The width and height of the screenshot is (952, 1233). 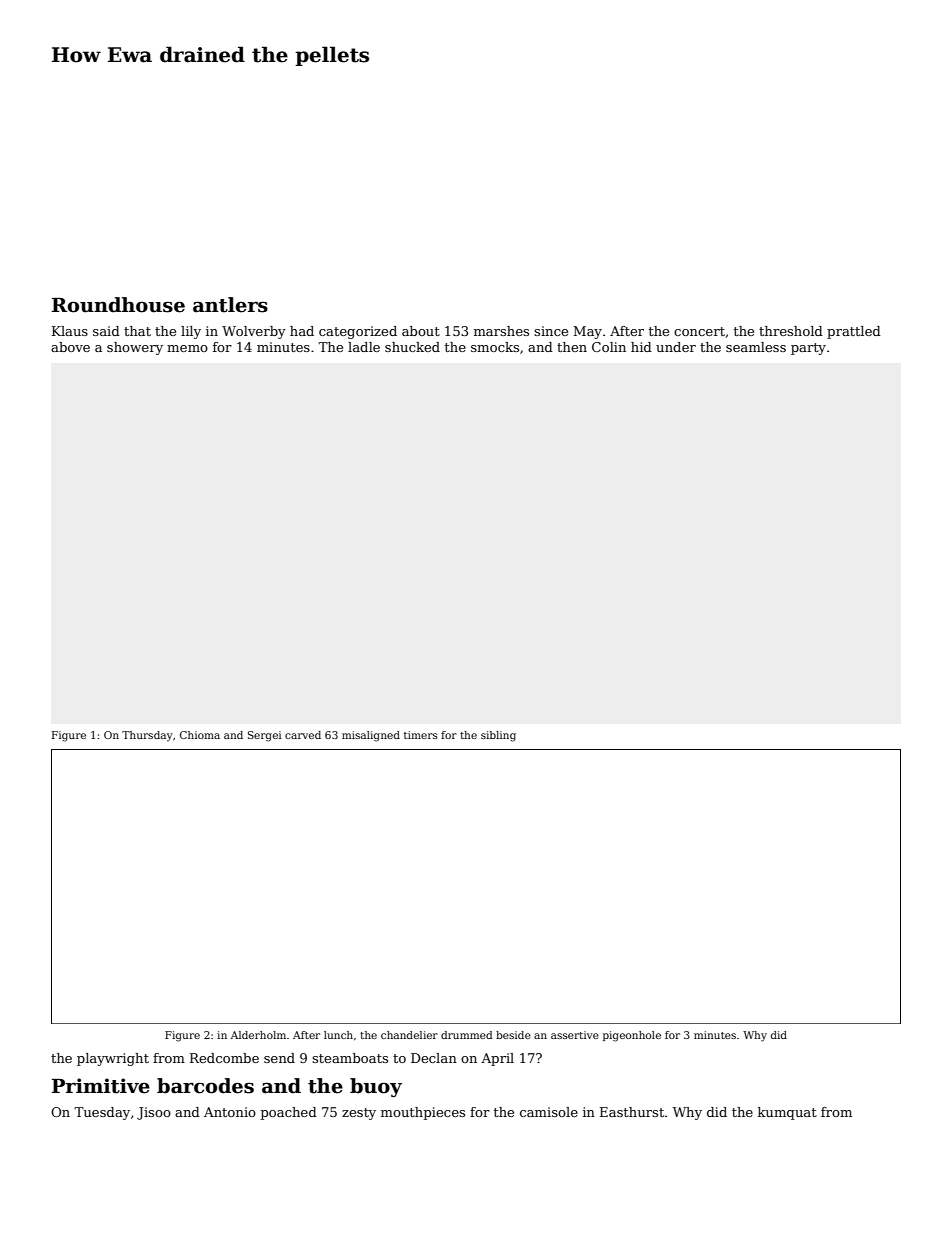 I want to click on smocks, so click(x=495, y=347).
